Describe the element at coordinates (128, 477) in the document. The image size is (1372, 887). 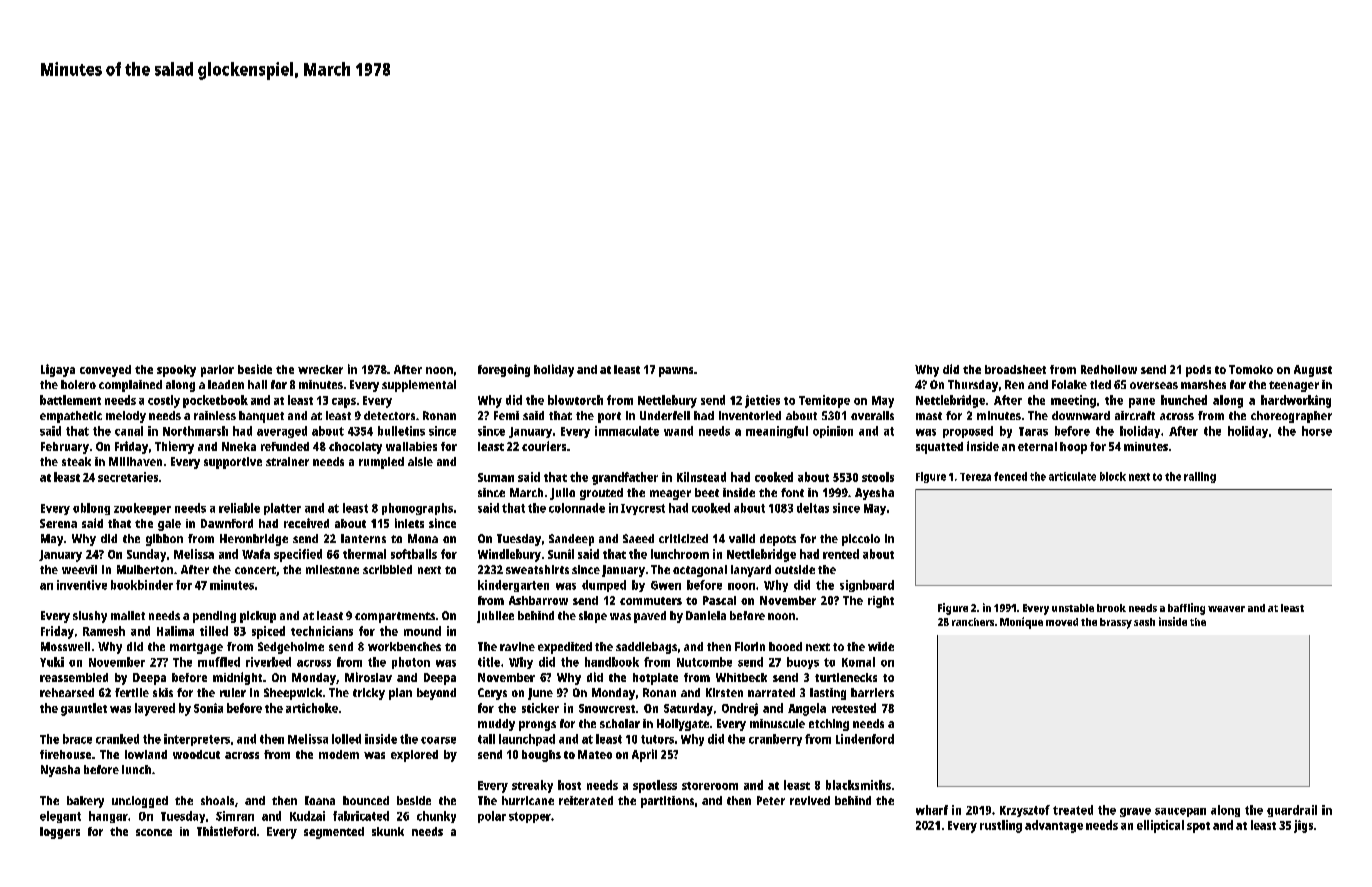
I see `secretaries` at that location.
